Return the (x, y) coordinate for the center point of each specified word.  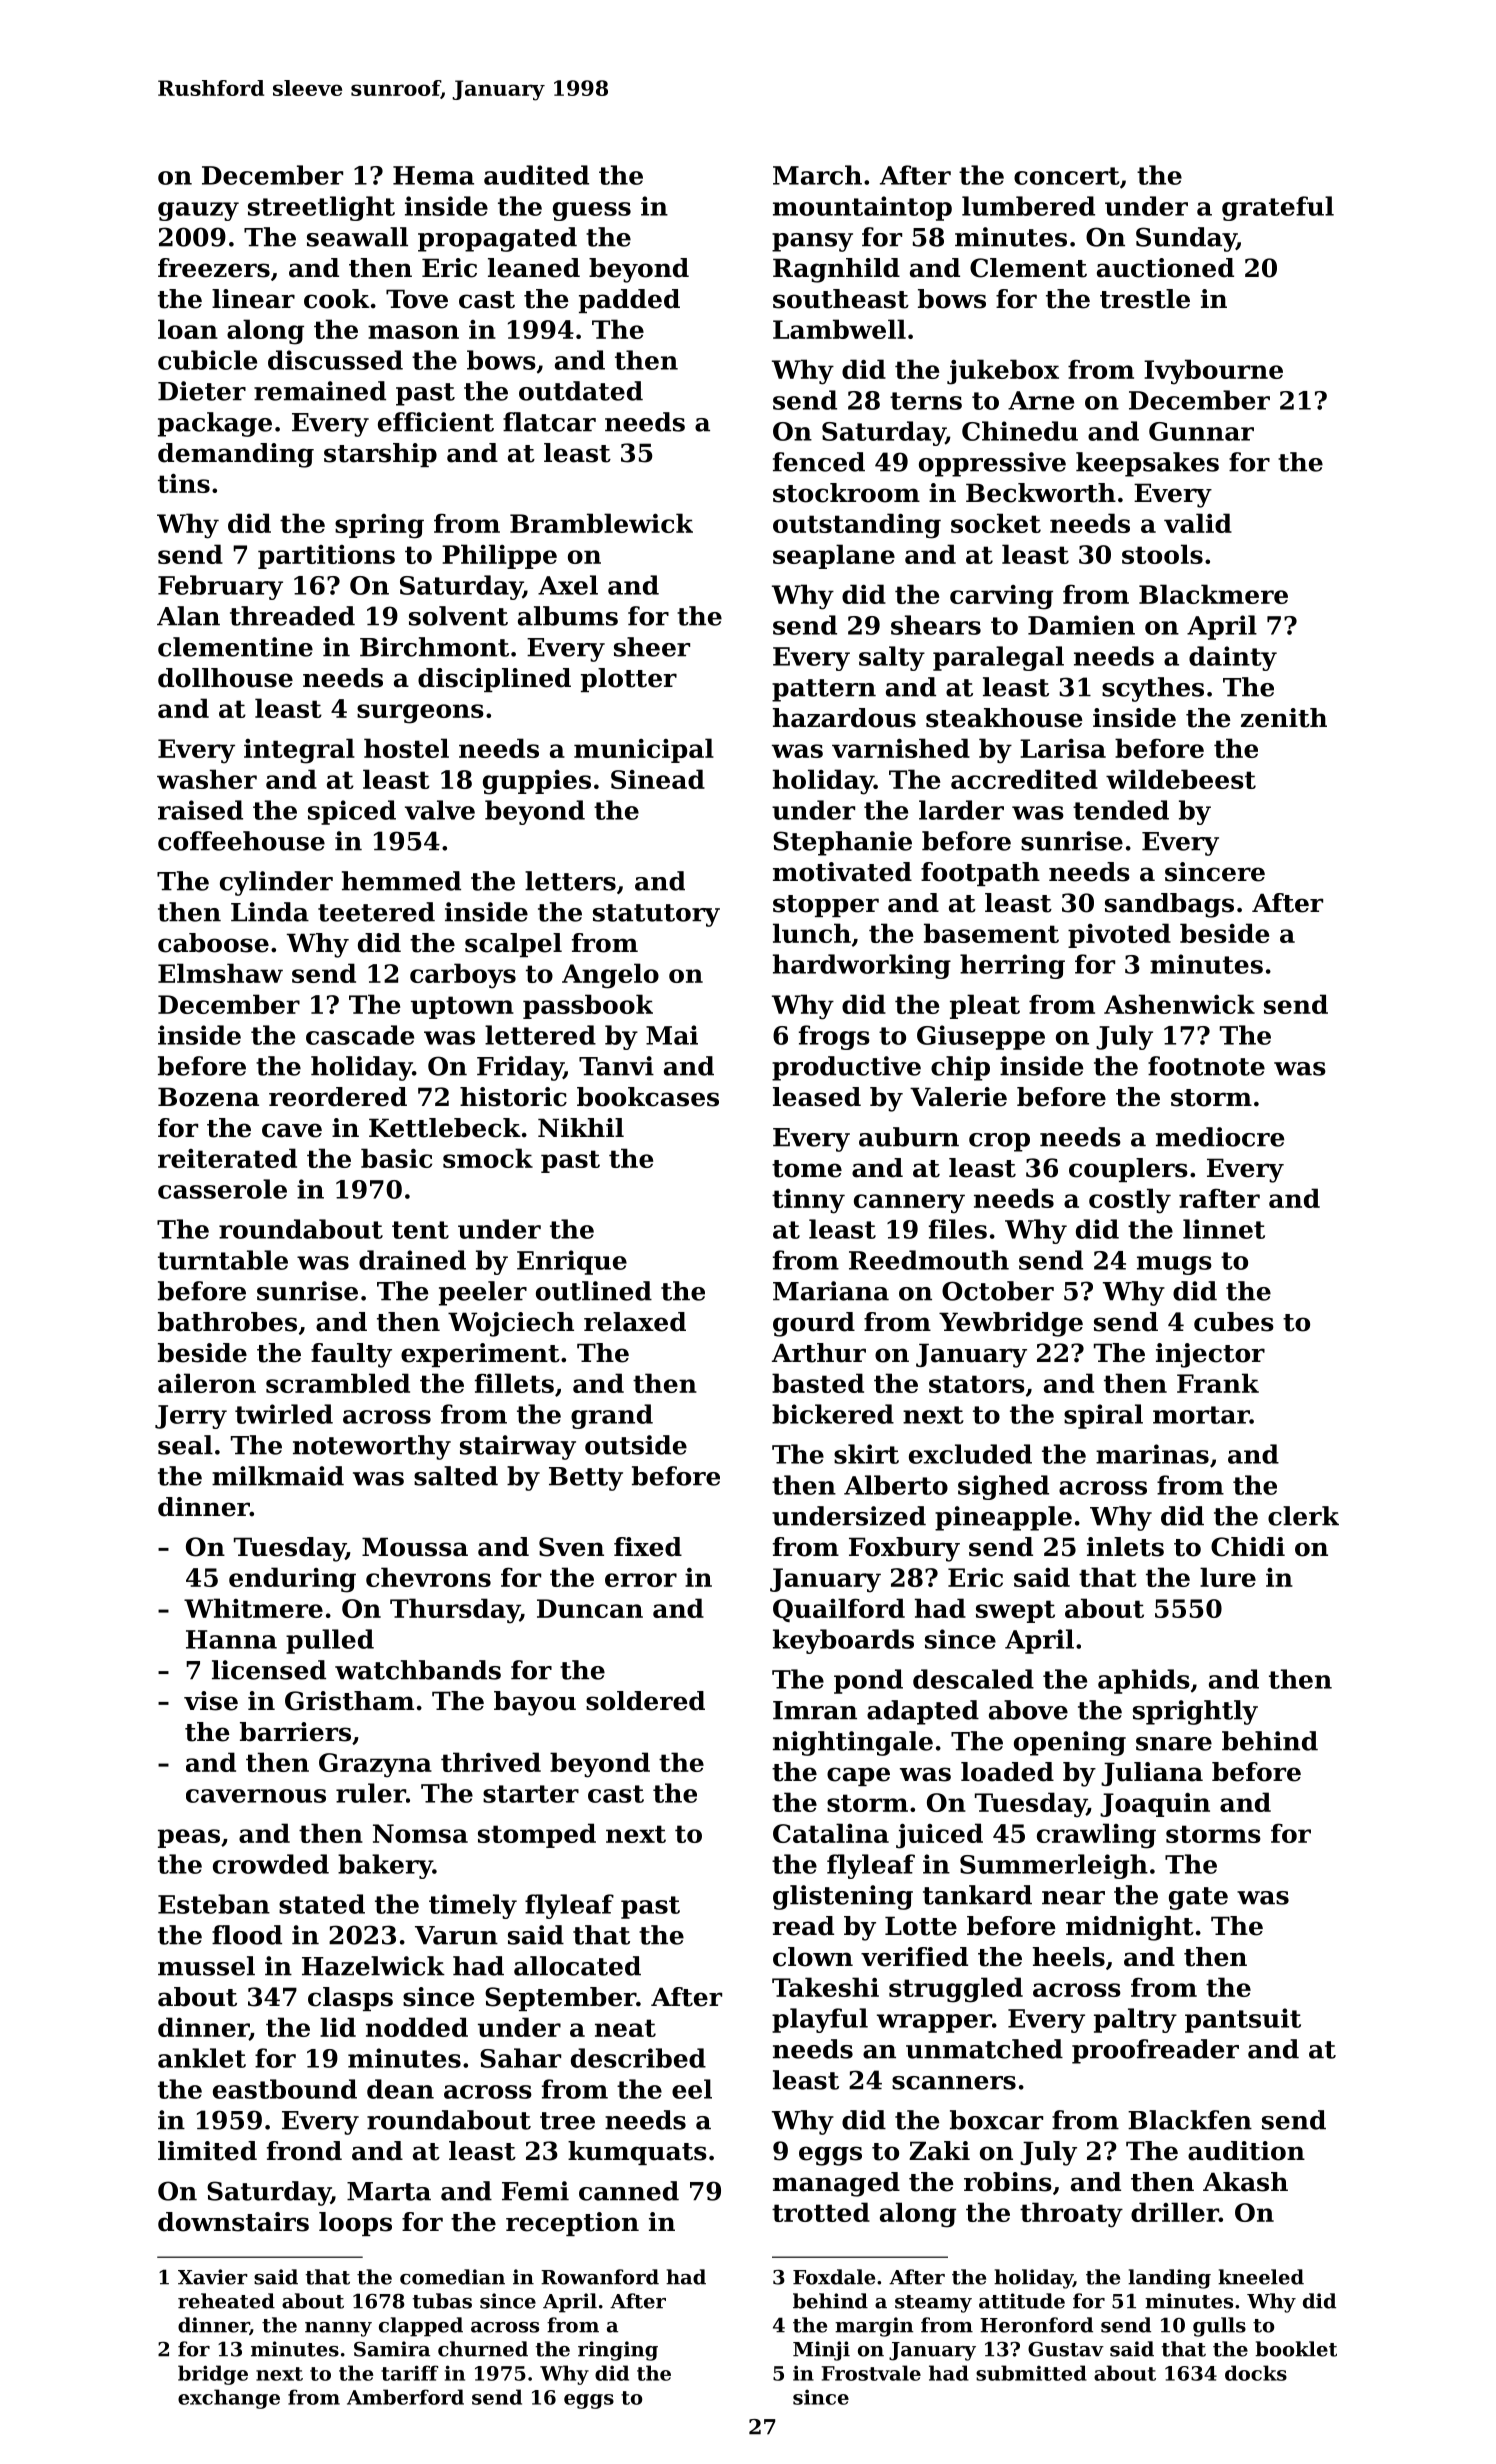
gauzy (198, 211)
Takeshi (825, 1987)
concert (1067, 176)
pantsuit (1243, 2020)
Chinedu (1020, 431)
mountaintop (862, 208)
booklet (1296, 2349)
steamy (933, 2304)
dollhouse (225, 678)
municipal (644, 750)
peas (189, 1838)
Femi (535, 2191)
